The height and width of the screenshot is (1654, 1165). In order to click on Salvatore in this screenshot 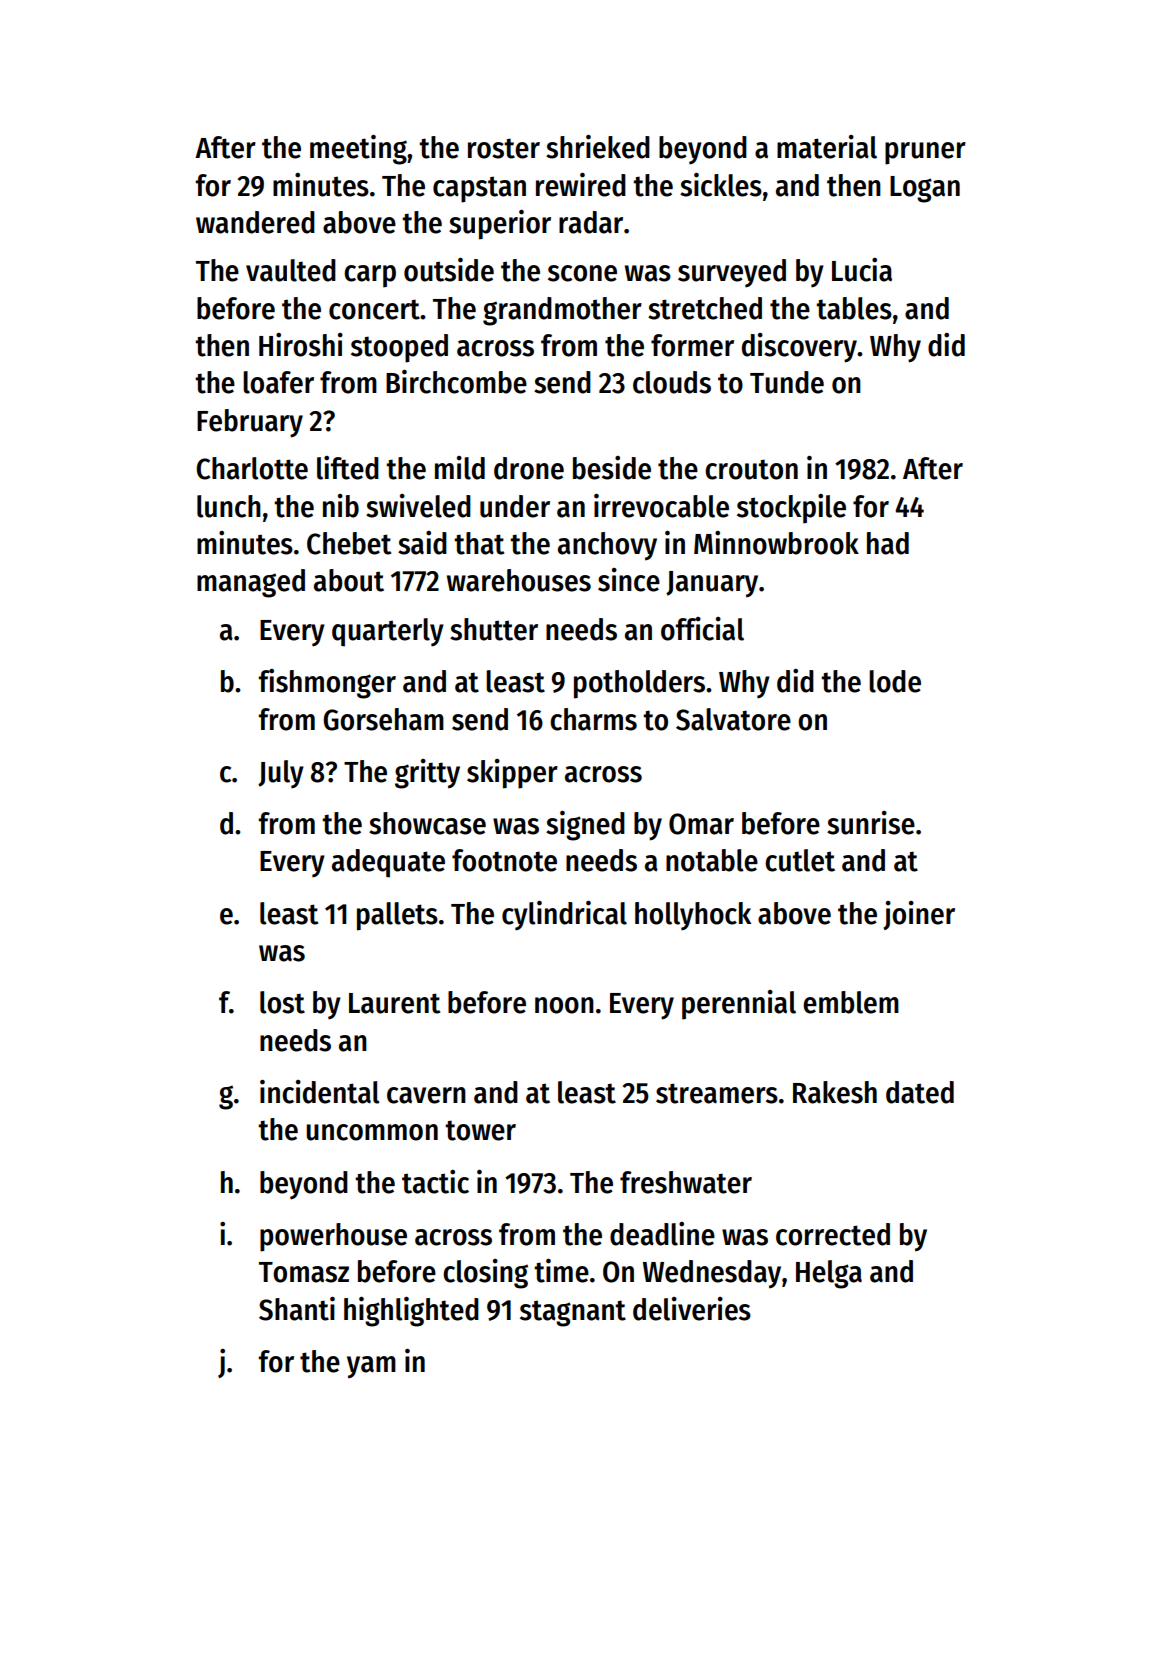, I will do `click(733, 719)`.
